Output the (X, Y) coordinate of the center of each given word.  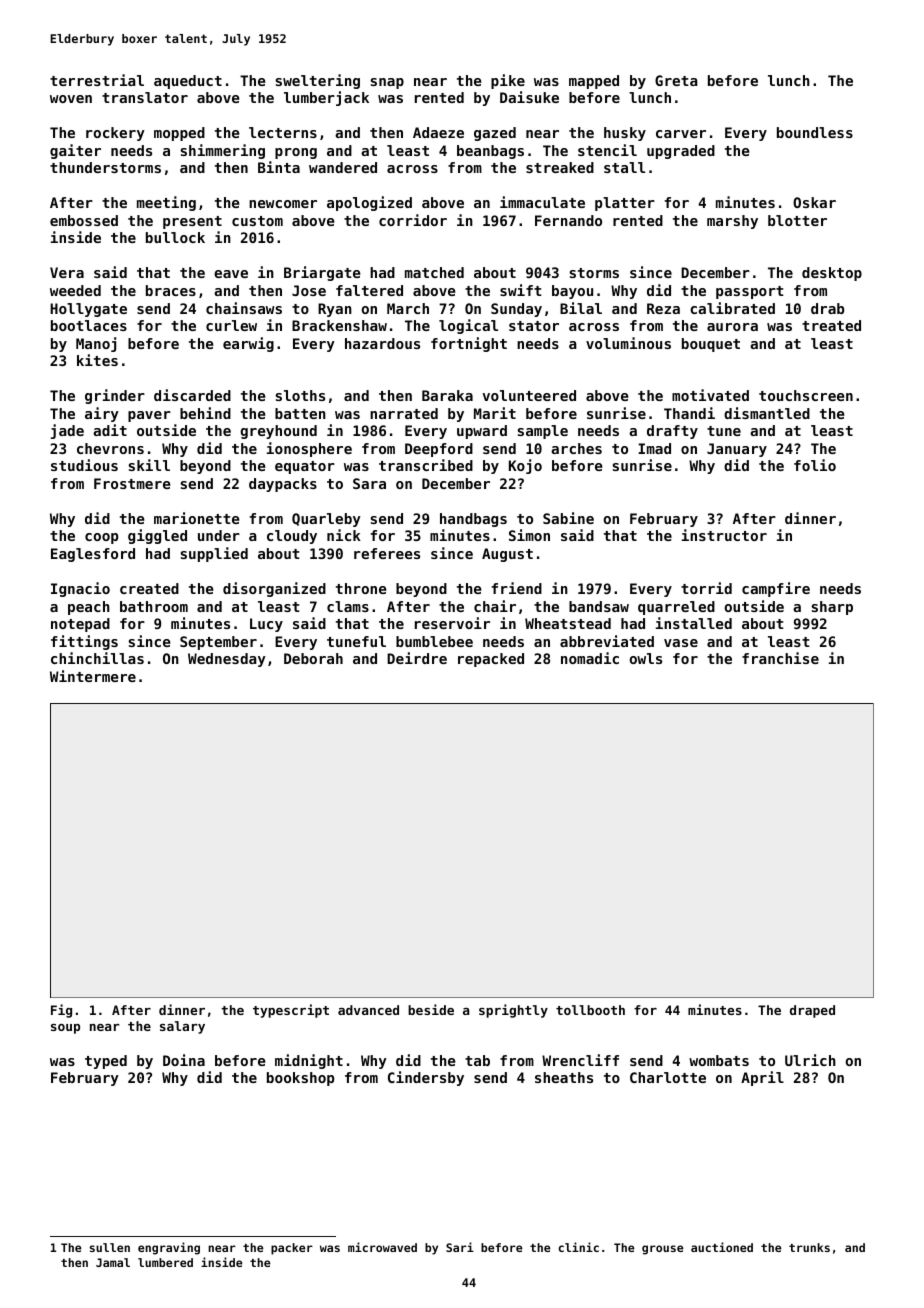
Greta (676, 80)
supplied (214, 554)
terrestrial (97, 80)
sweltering (317, 81)
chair (495, 606)
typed (106, 1062)
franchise (780, 658)
